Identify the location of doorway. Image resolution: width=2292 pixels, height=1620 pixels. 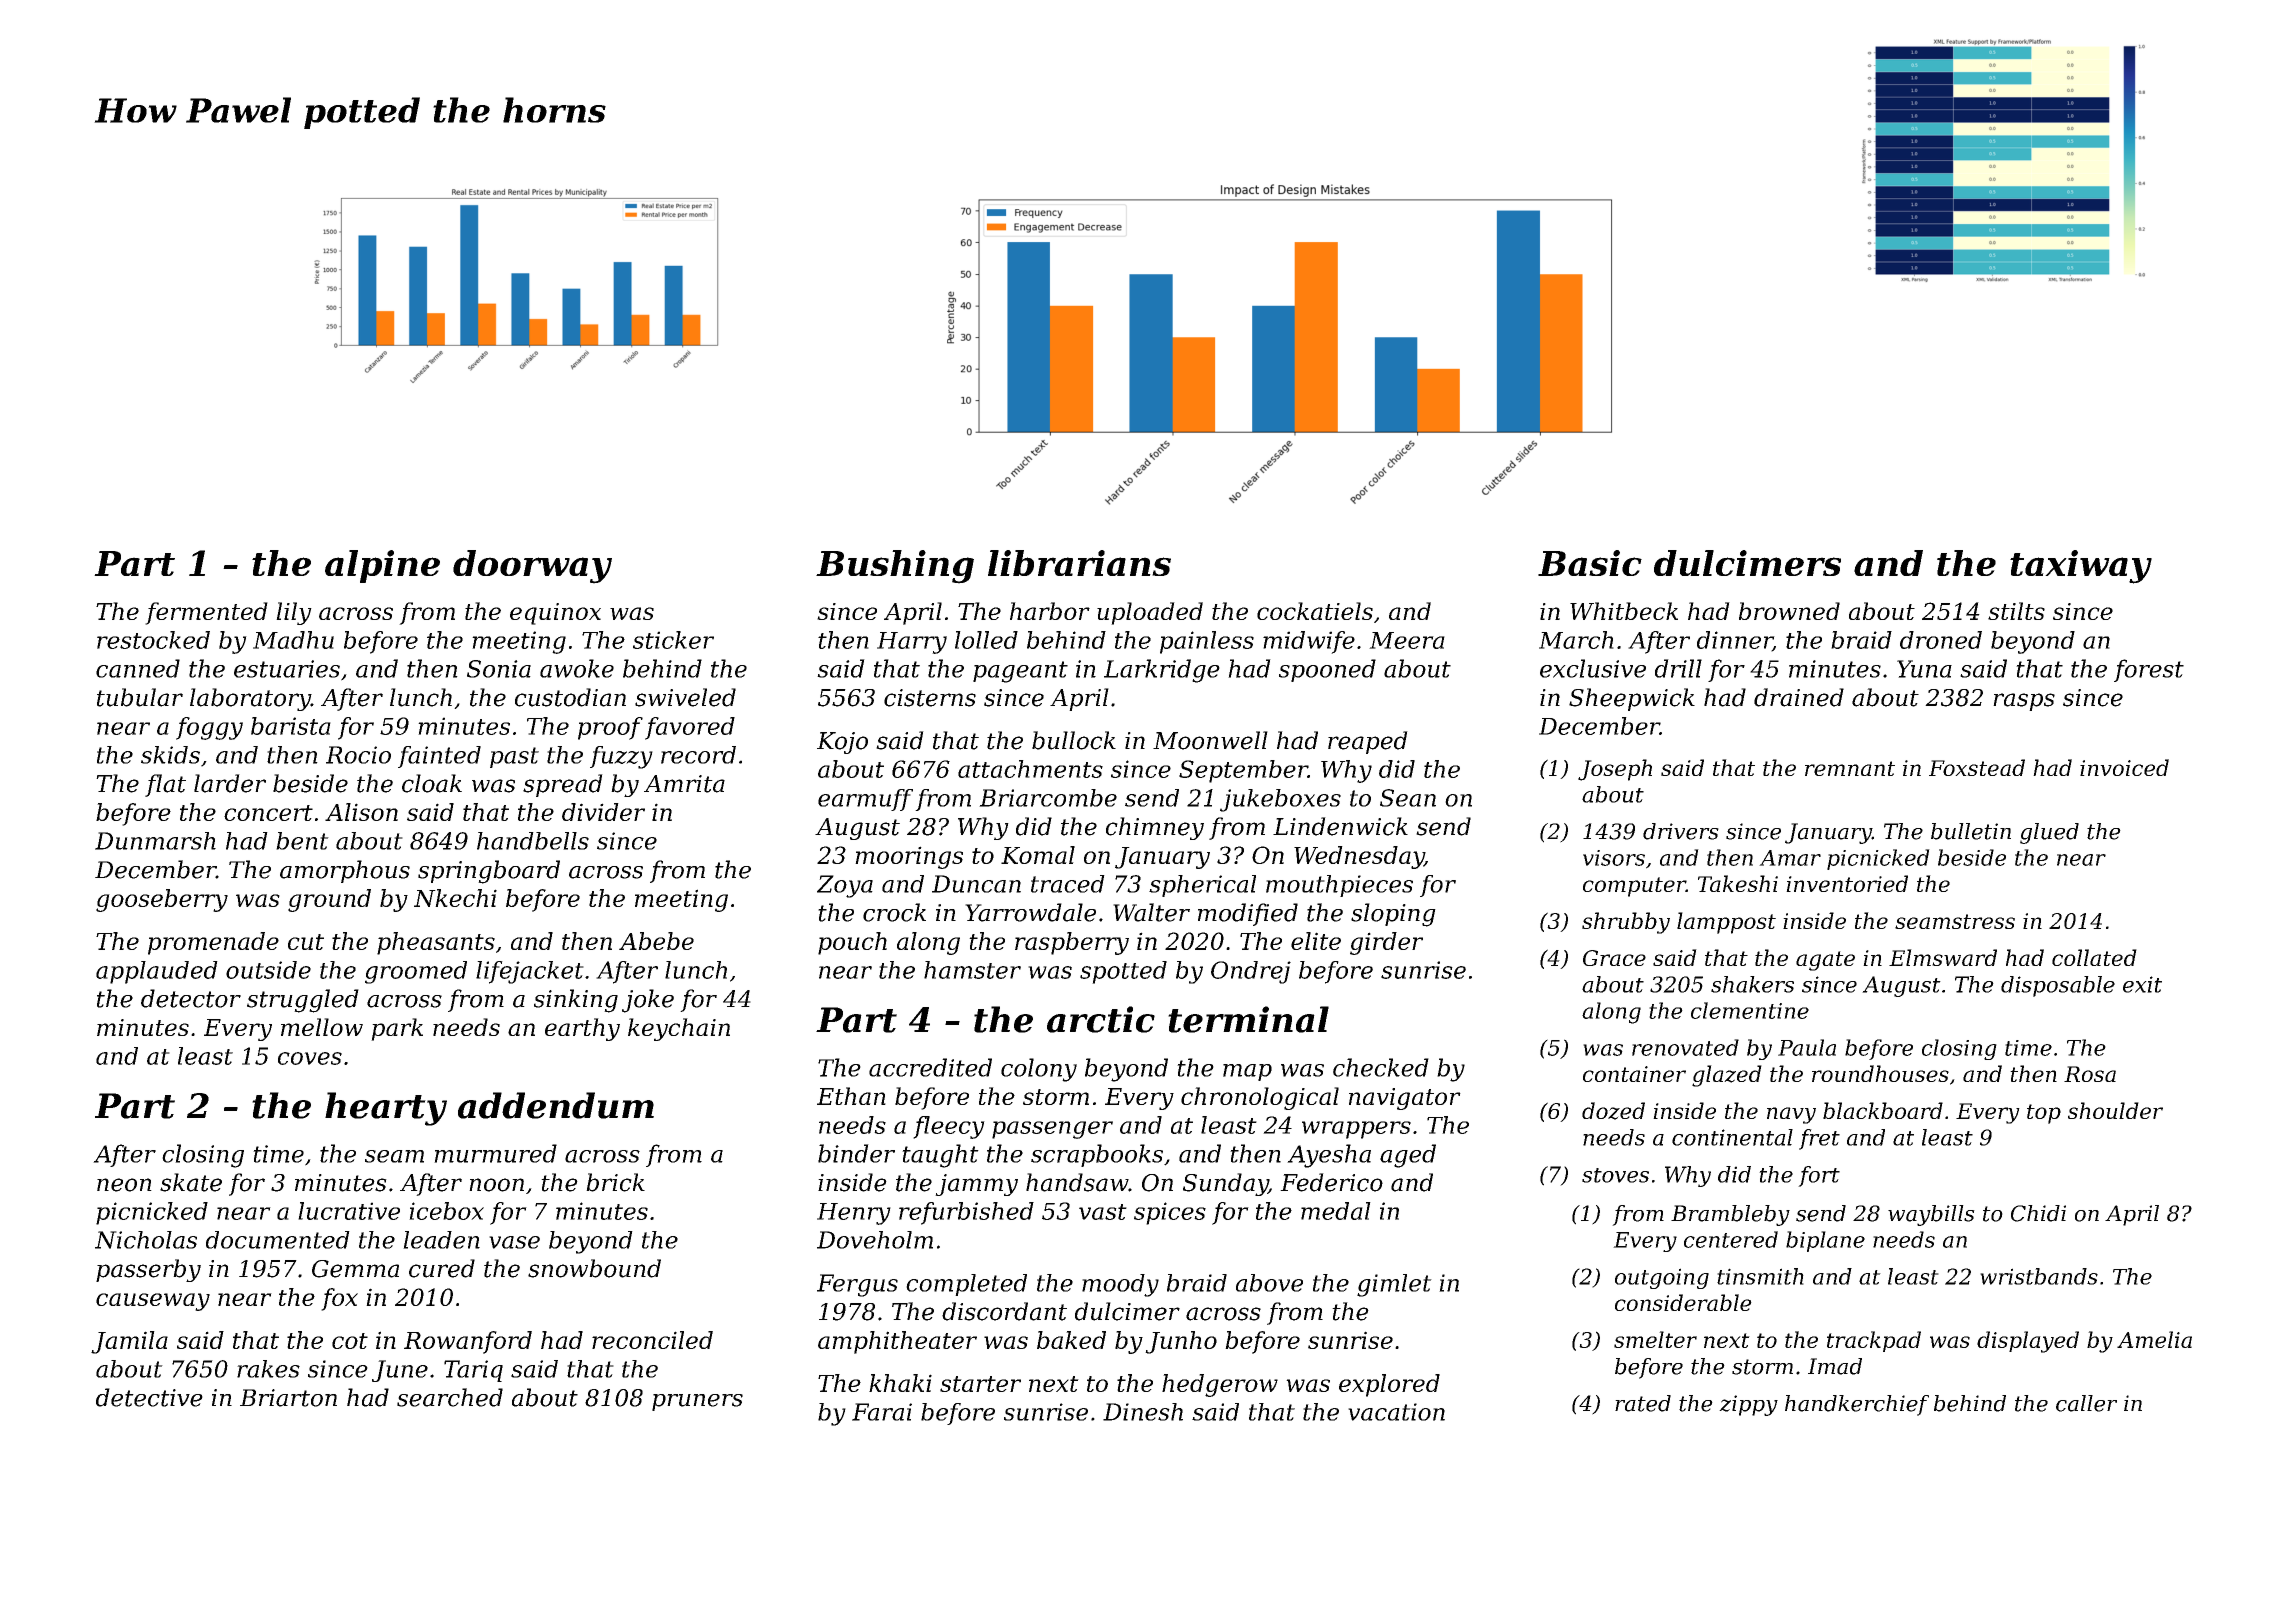
(532, 567).
